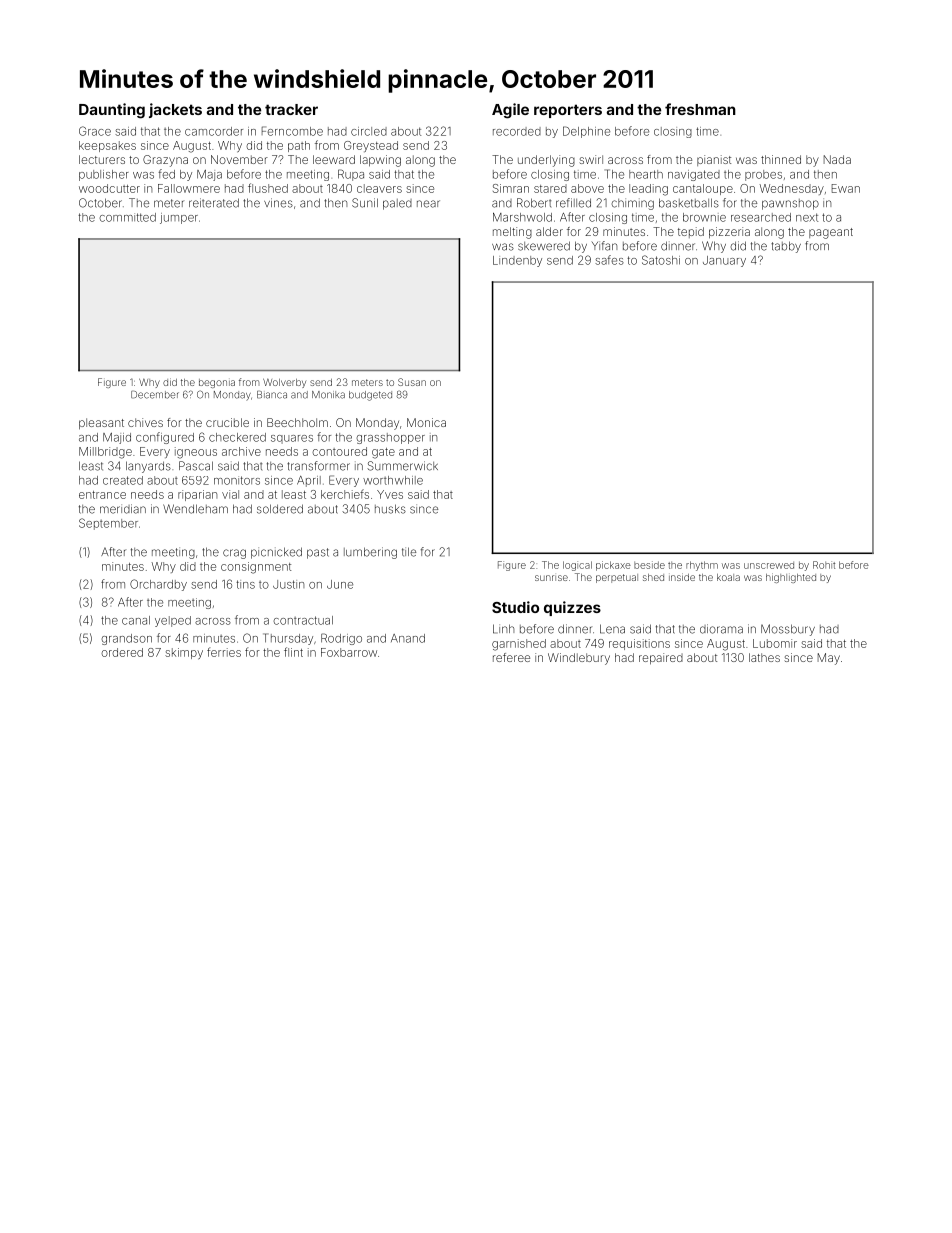 The height and width of the screenshot is (1233, 952). What do you see at coordinates (700, 109) in the screenshot?
I see `freshman` at bounding box center [700, 109].
